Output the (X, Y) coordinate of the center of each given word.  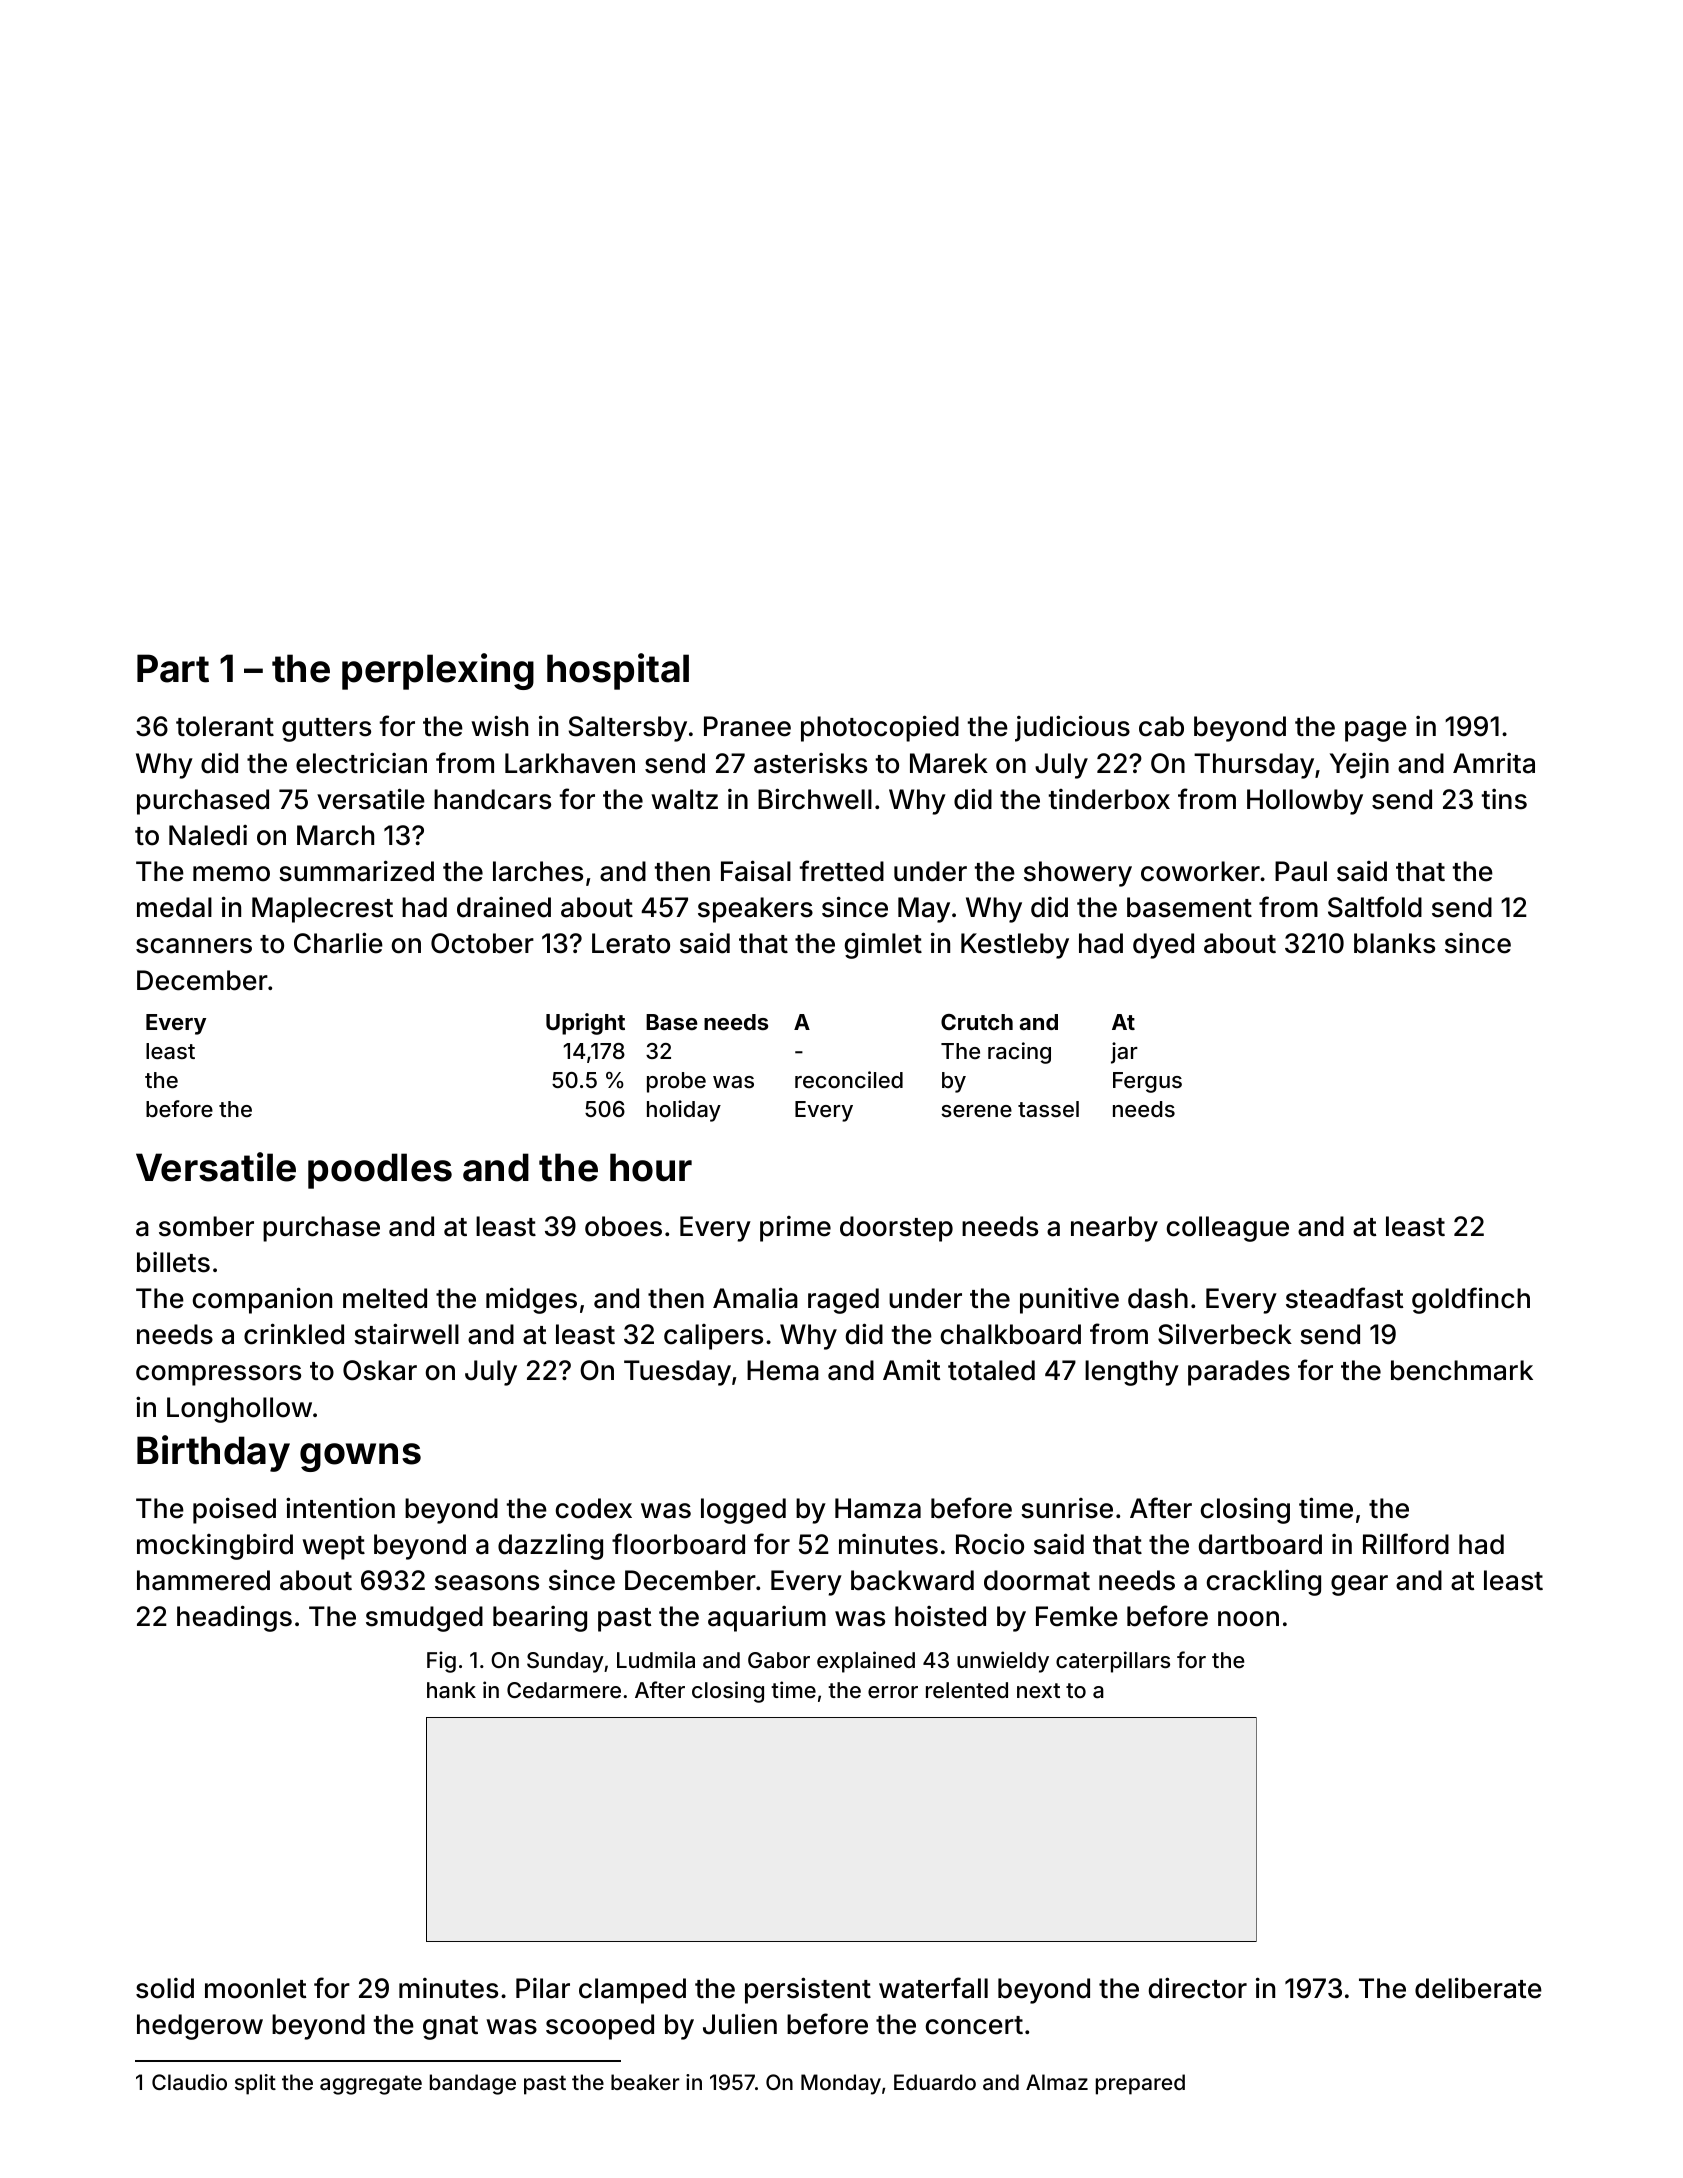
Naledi (208, 835)
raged (843, 1301)
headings (234, 1618)
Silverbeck (1225, 1334)
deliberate (1478, 1988)
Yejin (1359, 766)
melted (385, 1298)
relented (967, 1690)
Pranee (747, 726)
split (255, 2084)
